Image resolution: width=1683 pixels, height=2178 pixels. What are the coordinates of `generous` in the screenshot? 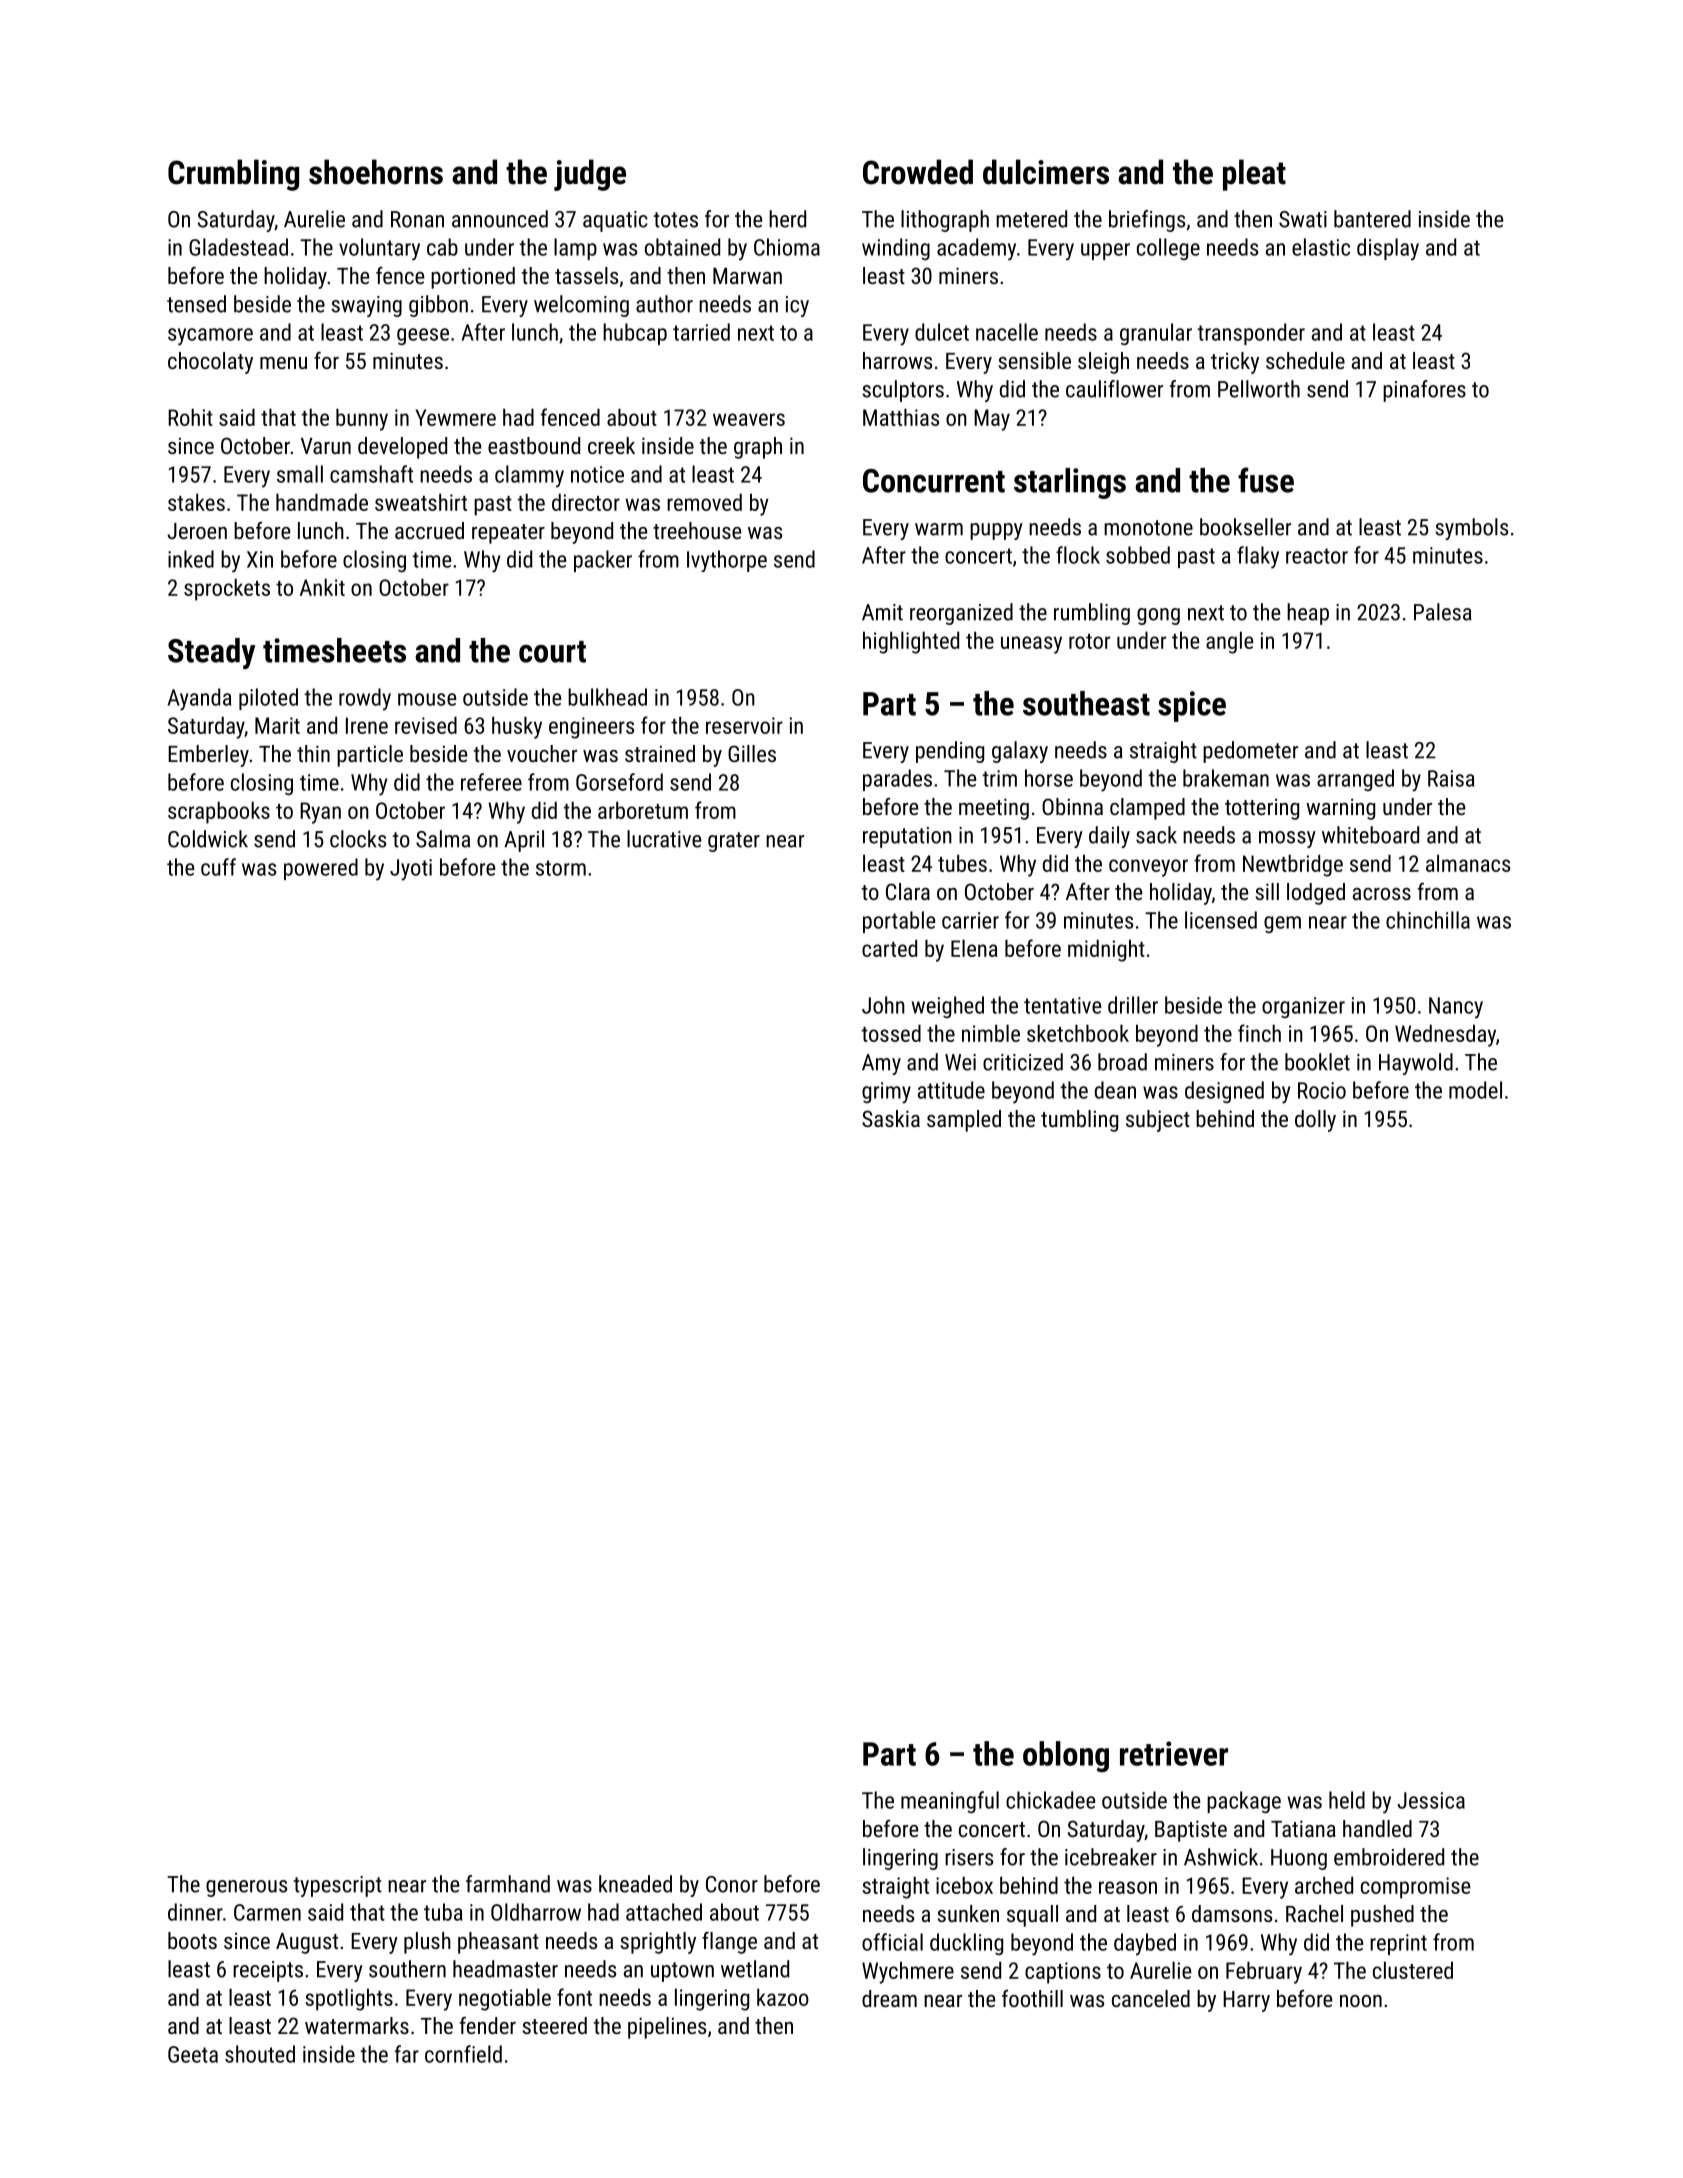 It's located at (246, 1888).
